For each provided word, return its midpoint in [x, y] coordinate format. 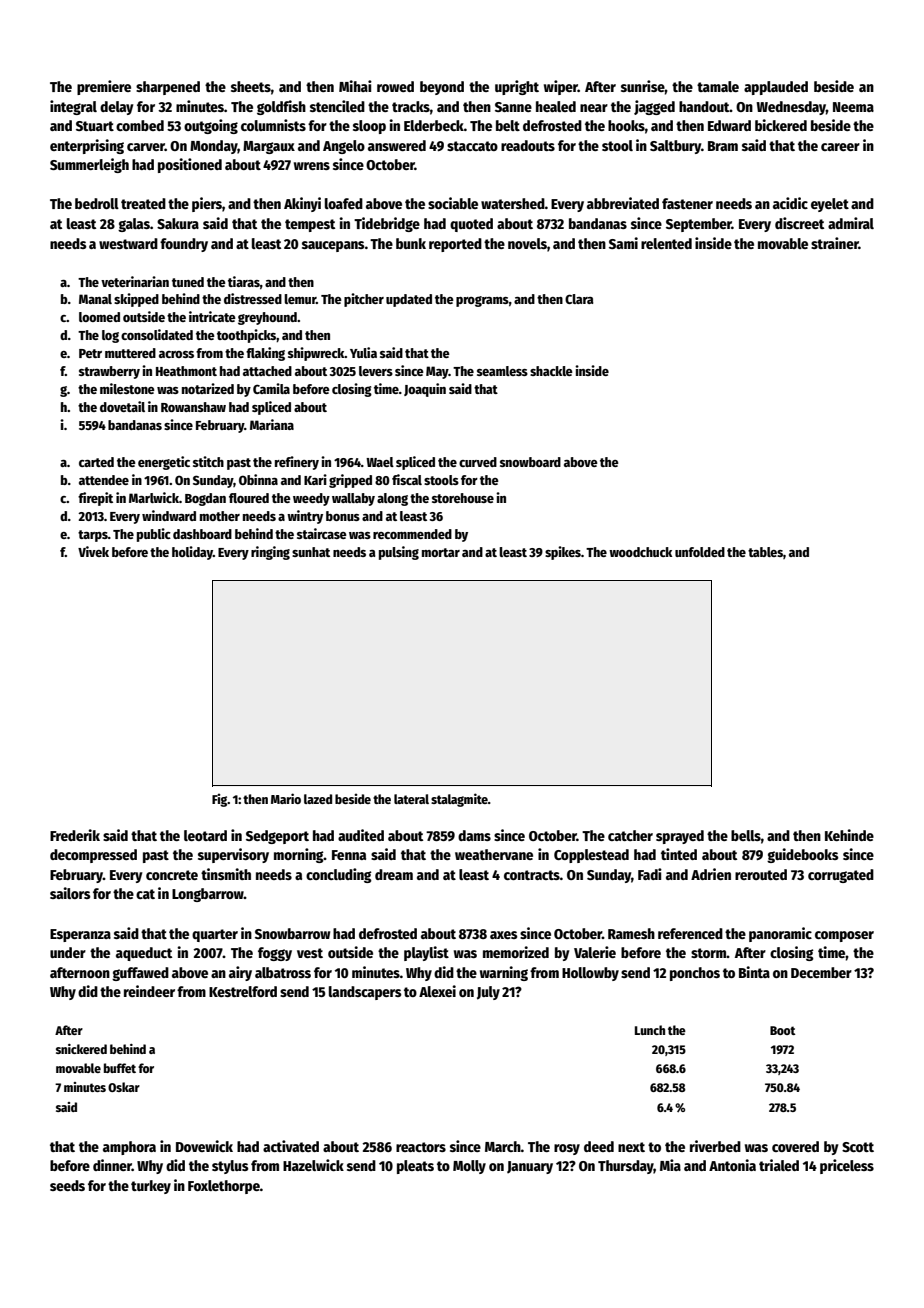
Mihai [355, 86]
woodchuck [640, 552]
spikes [563, 553]
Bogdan [205, 499]
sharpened [168, 88]
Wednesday [791, 108]
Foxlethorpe [224, 1187]
